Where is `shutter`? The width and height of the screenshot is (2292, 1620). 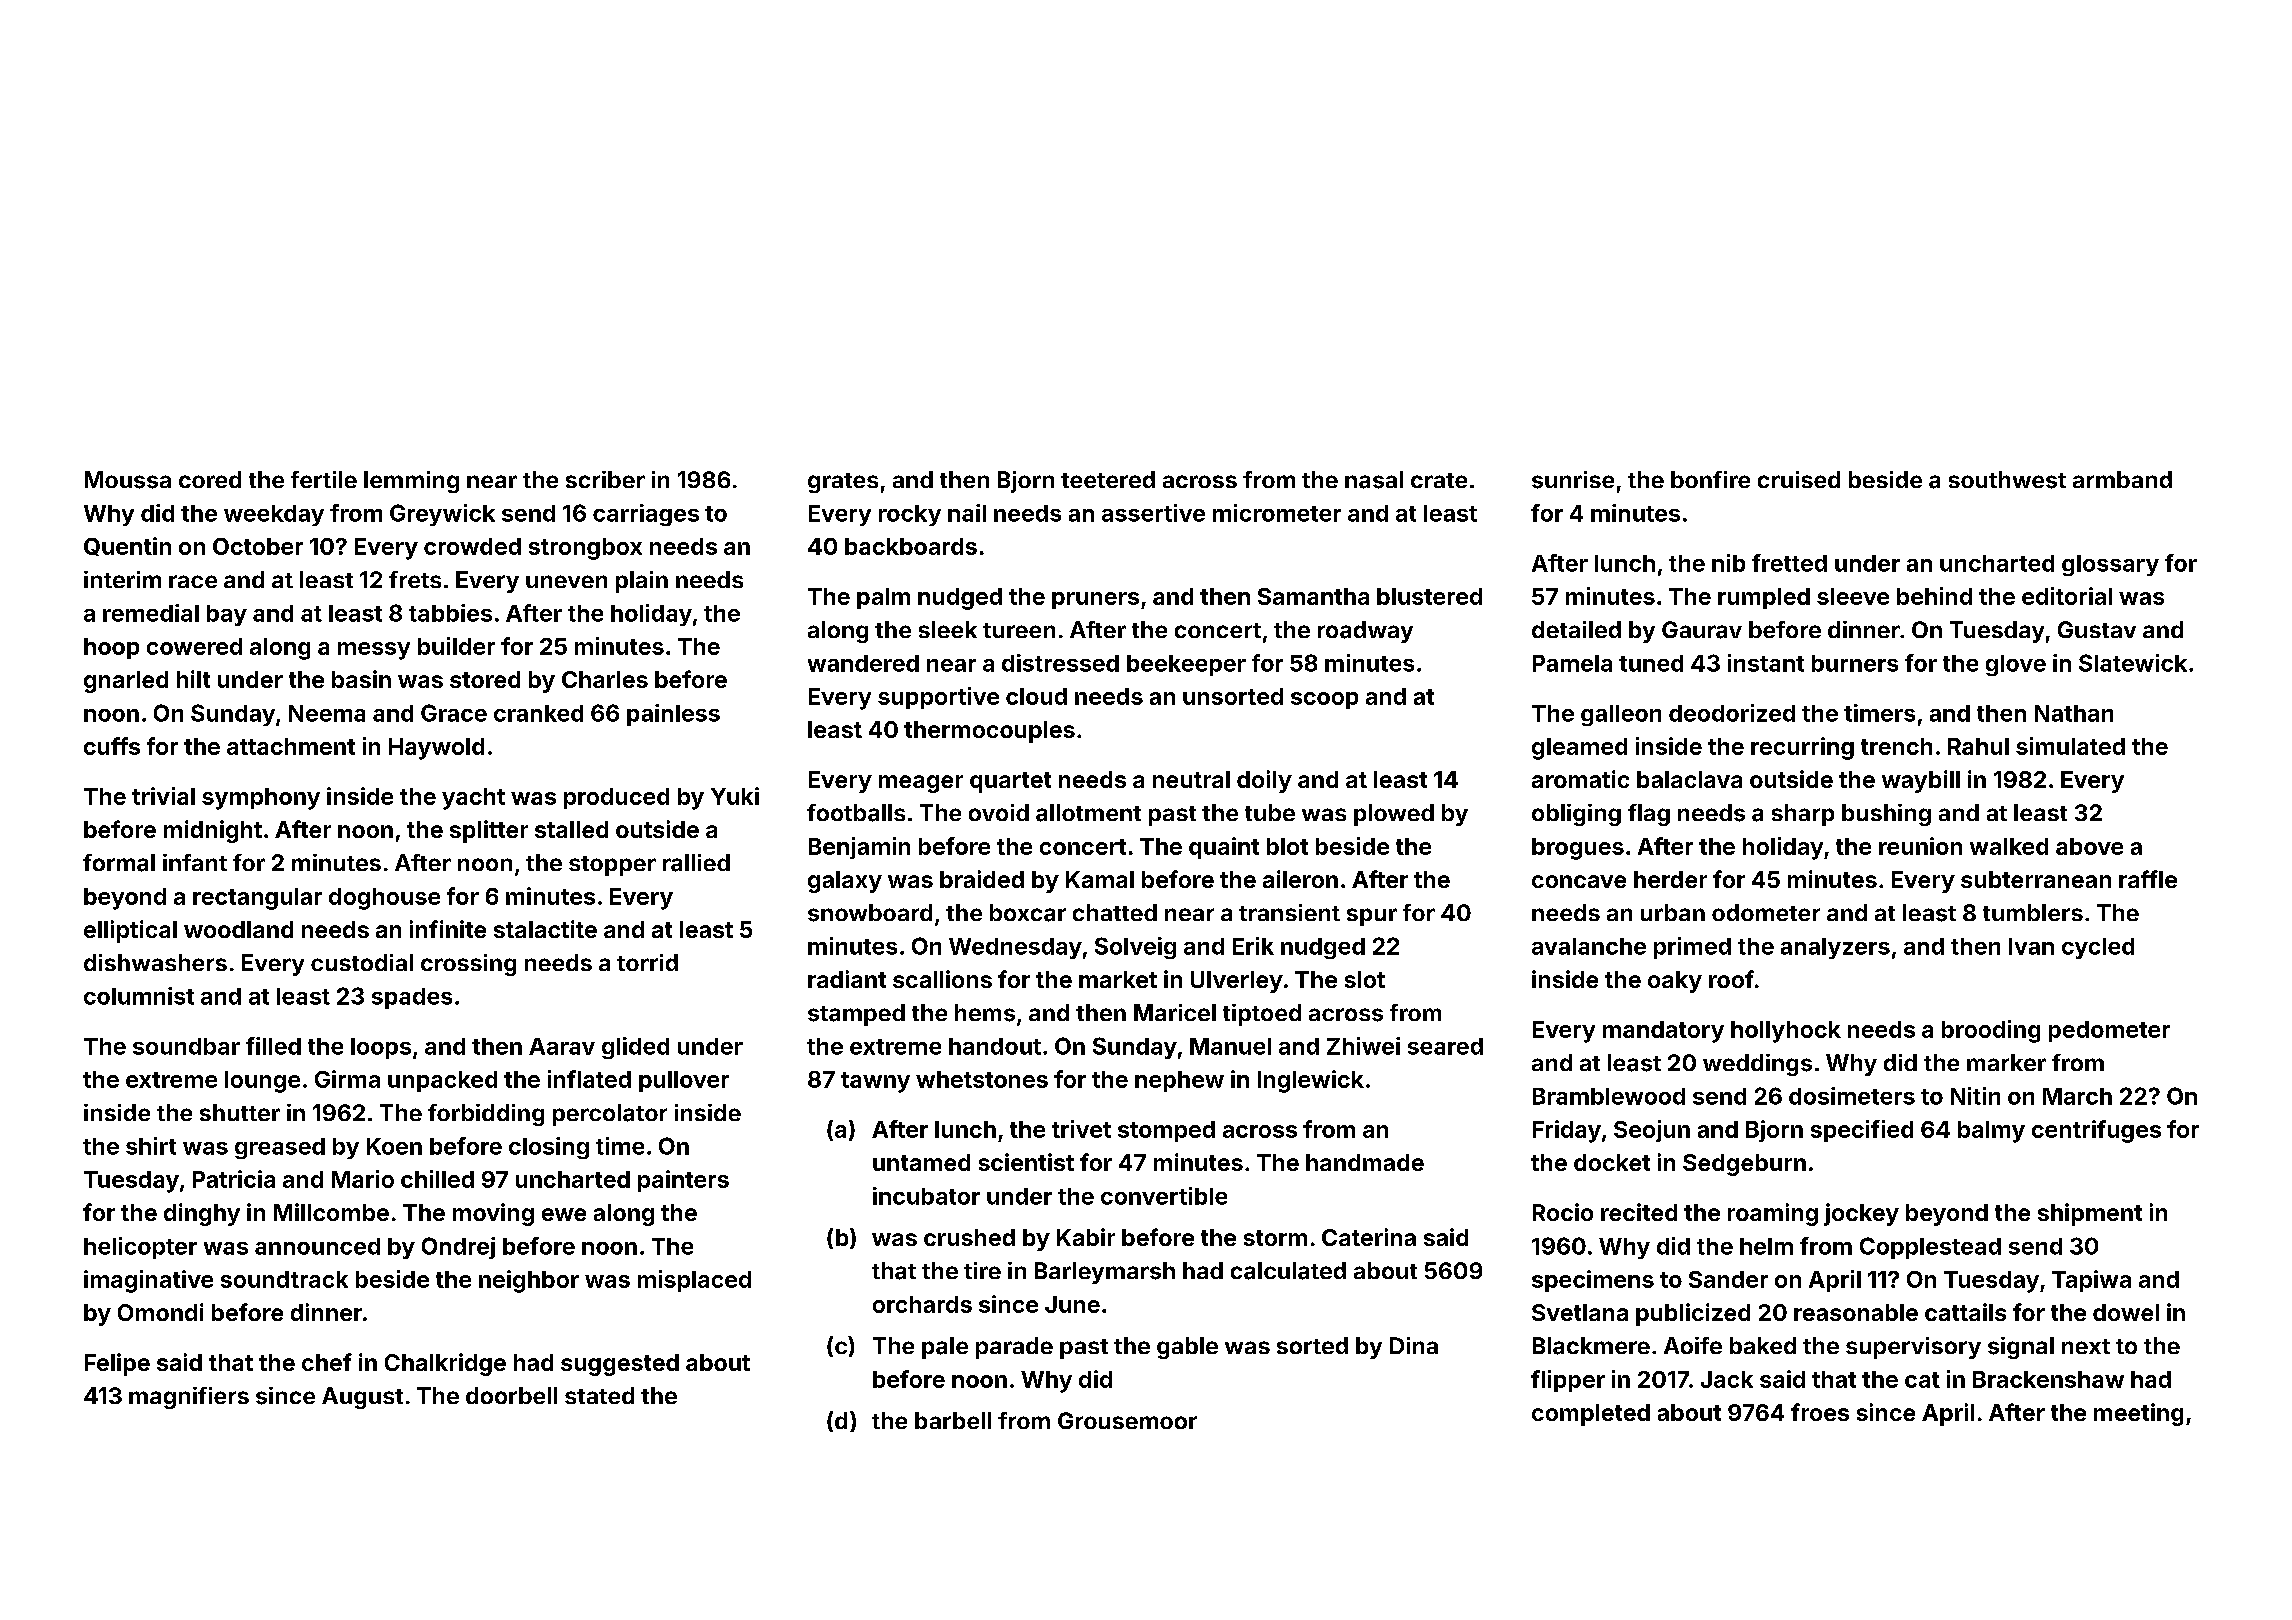
shutter is located at coordinates (240, 1112).
